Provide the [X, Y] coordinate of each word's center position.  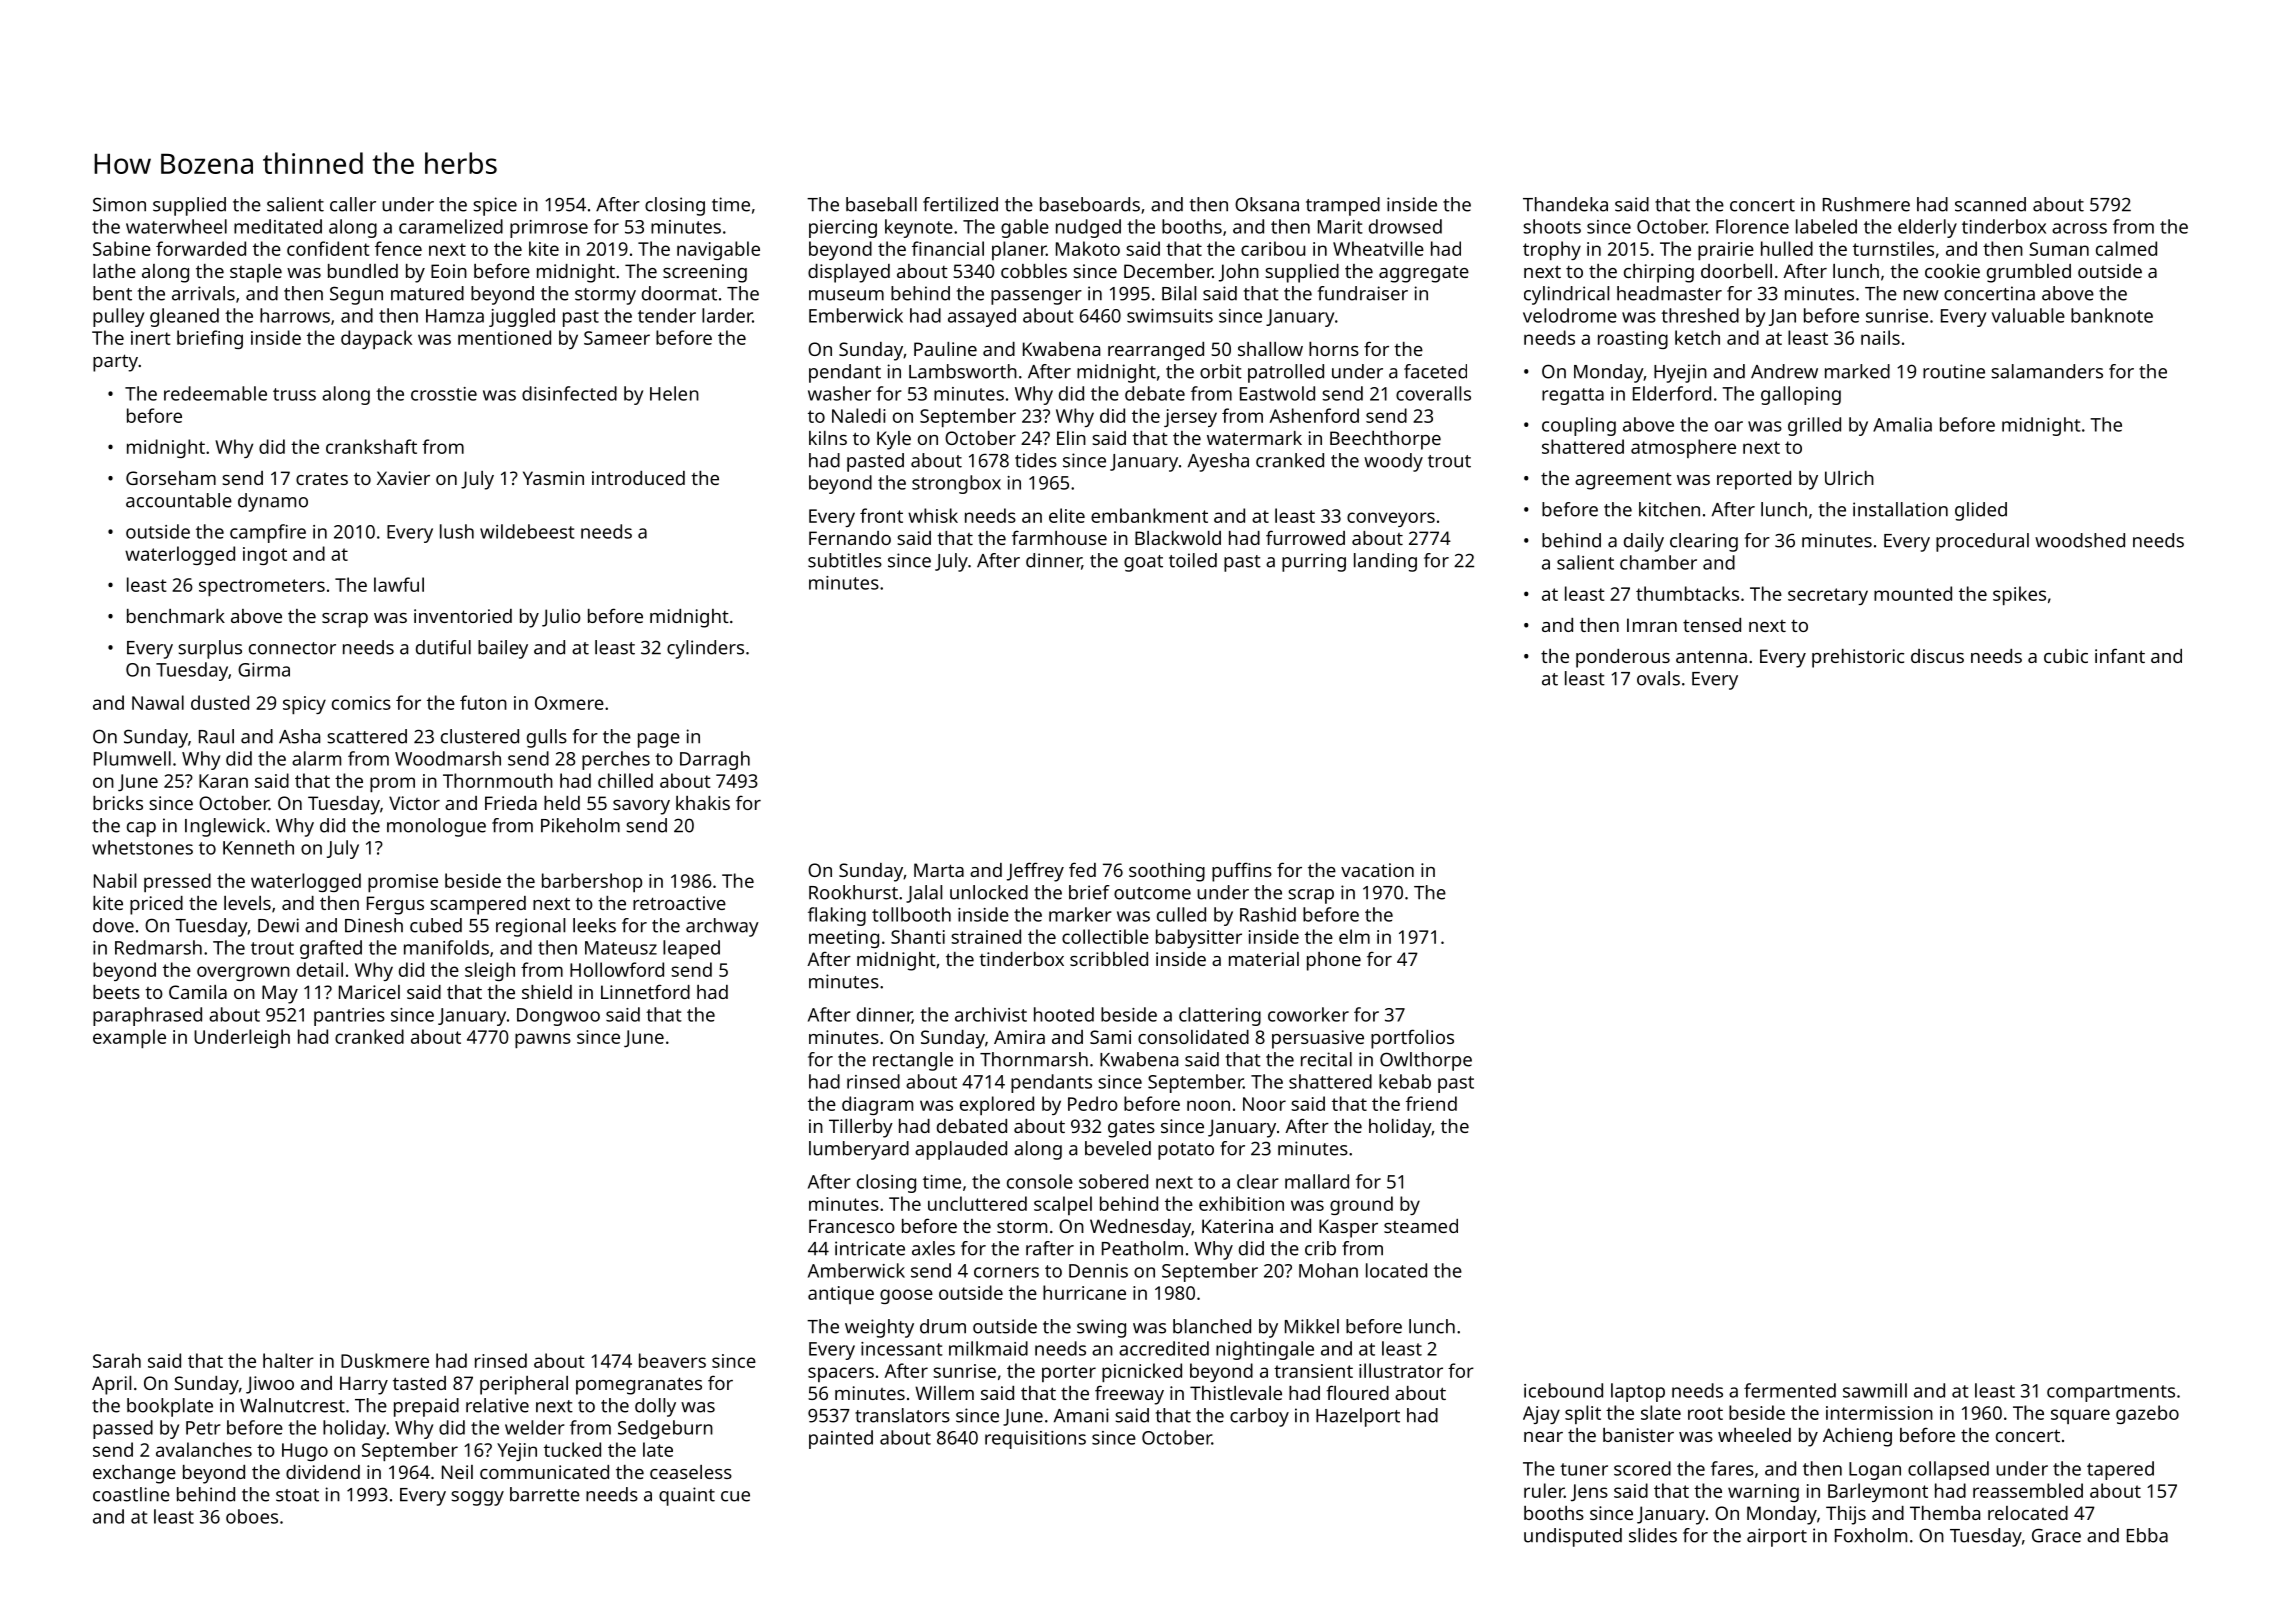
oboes [252, 1516]
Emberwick [856, 315]
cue [735, 1496]
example [129, 1038]
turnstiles [1893, 248]
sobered [1113, 1181]
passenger [1036, 297]
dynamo [273, 502]
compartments [2111, 1393]
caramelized [451, 226]
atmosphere [1683, 448]
